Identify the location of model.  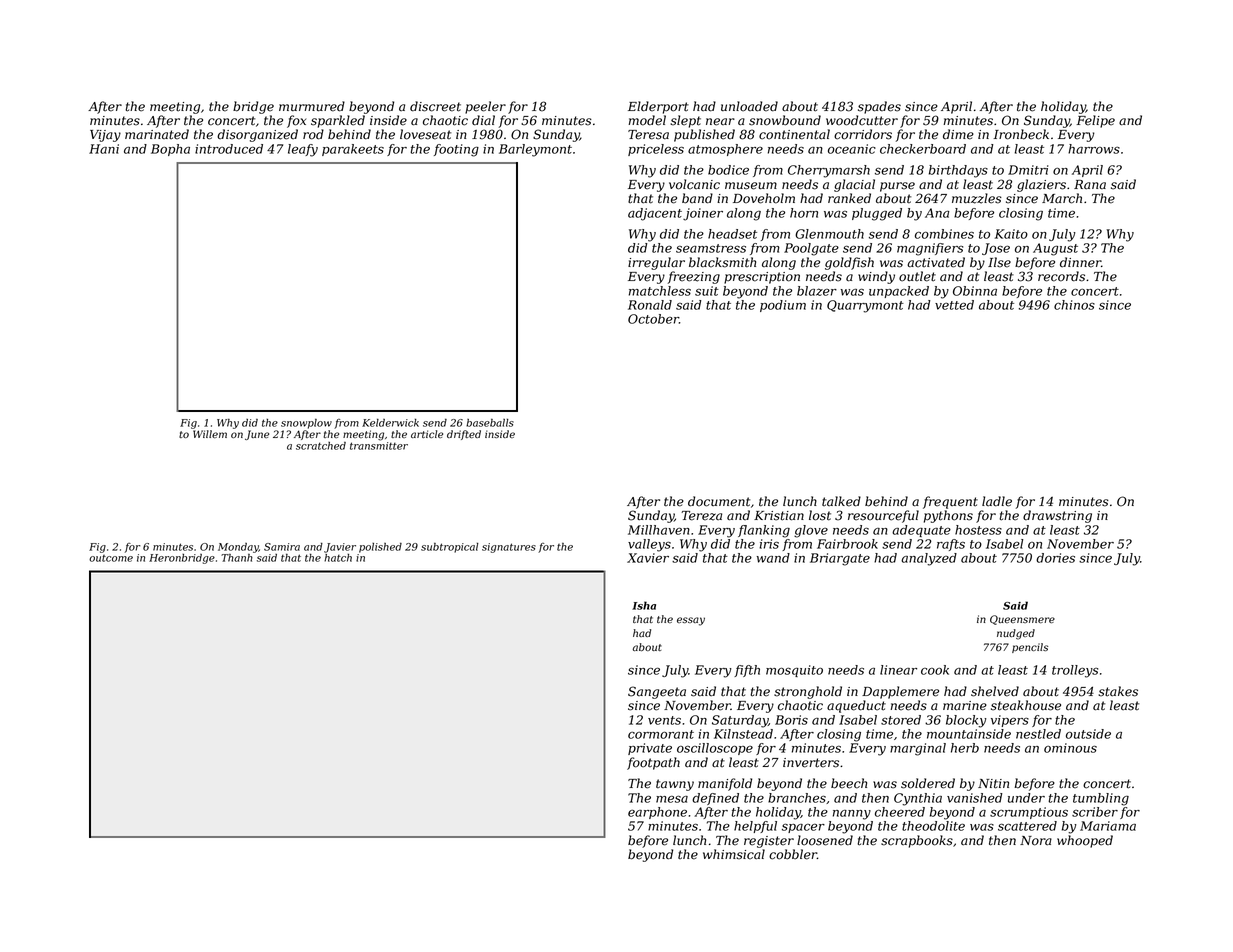
(647, 120).
